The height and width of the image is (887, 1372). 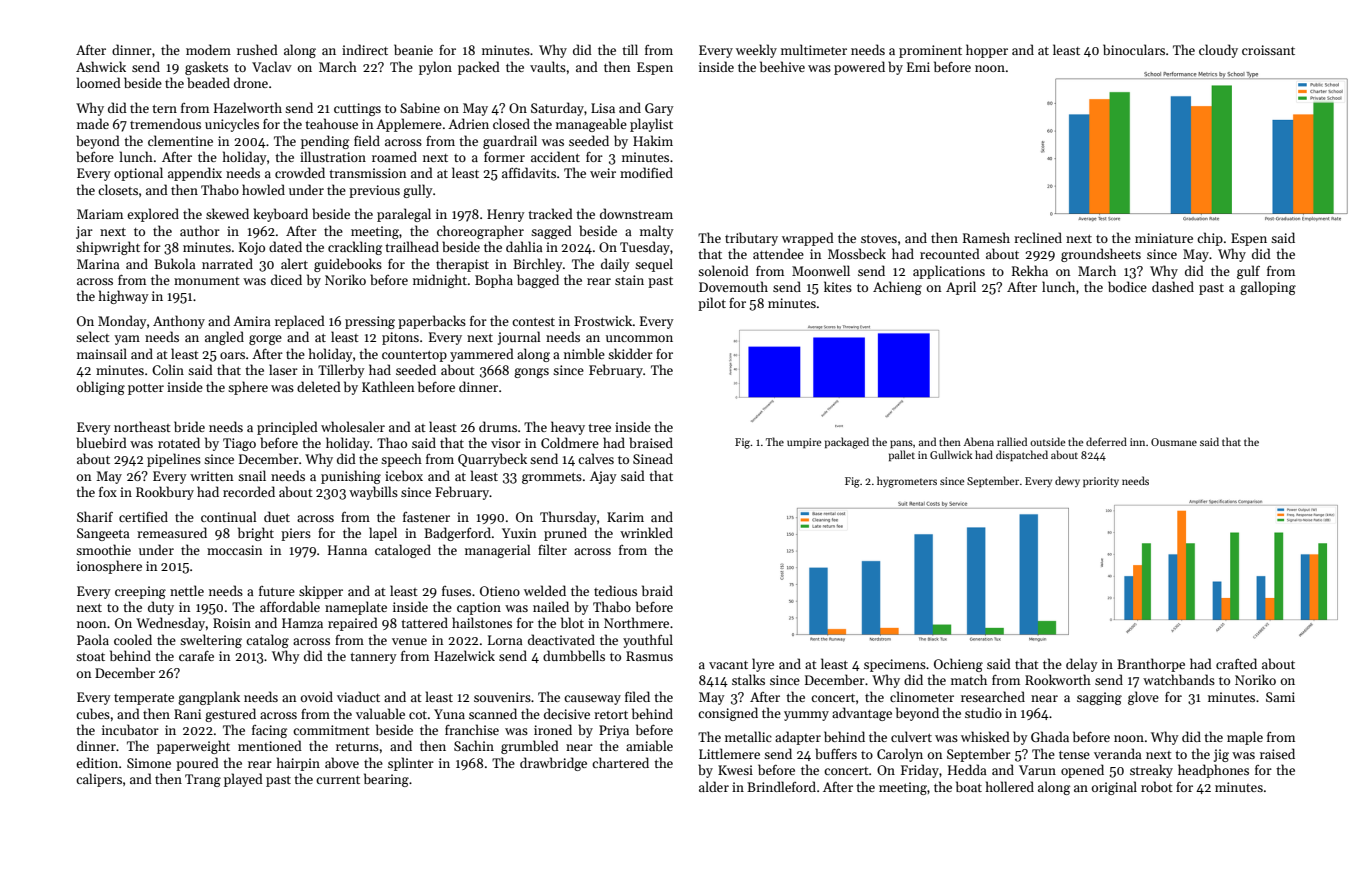 What do you see at coordinates (351, 477) in the image?
I see `punishing` at bounding box center [351, 477].
